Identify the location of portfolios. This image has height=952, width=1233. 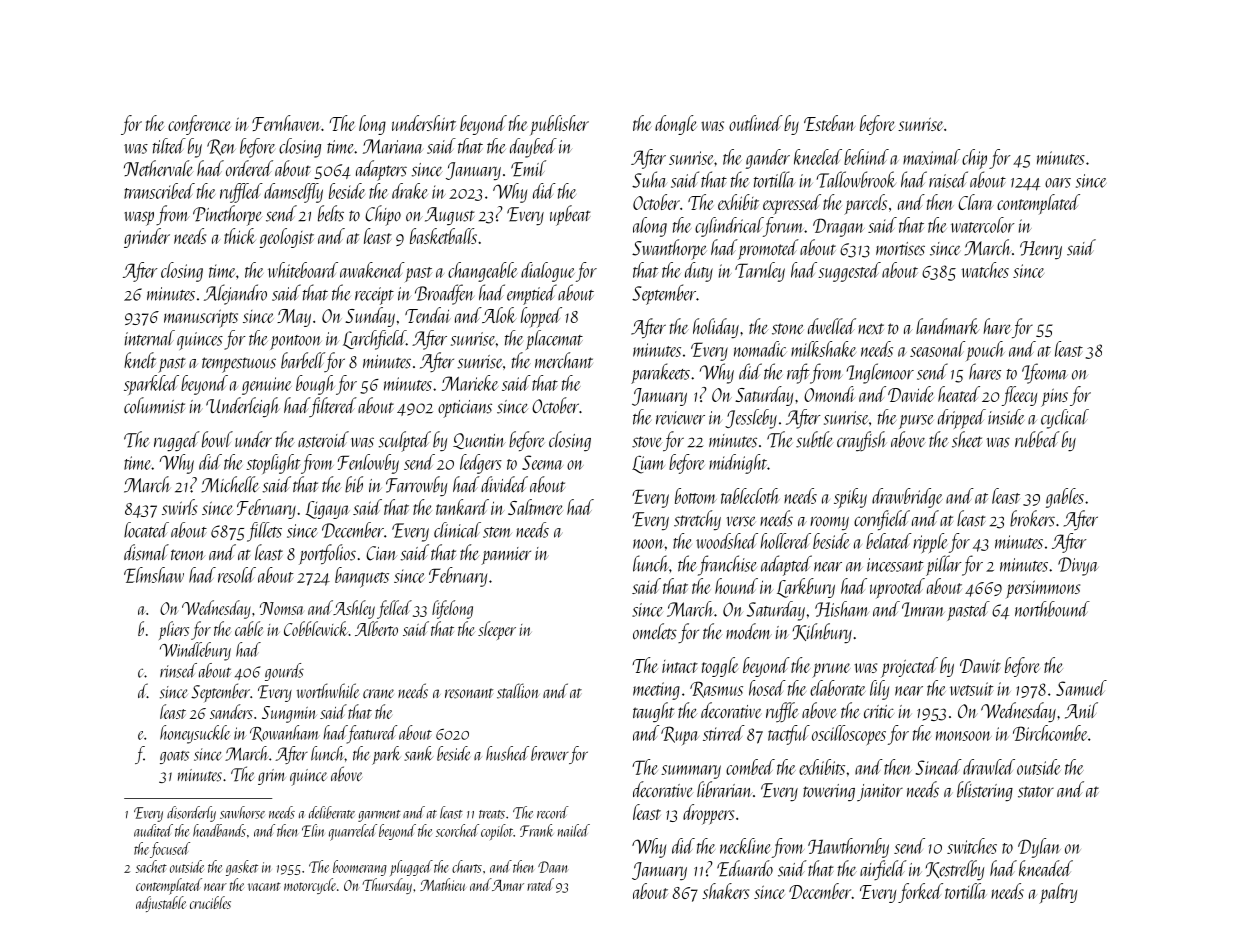
(327, 554).
